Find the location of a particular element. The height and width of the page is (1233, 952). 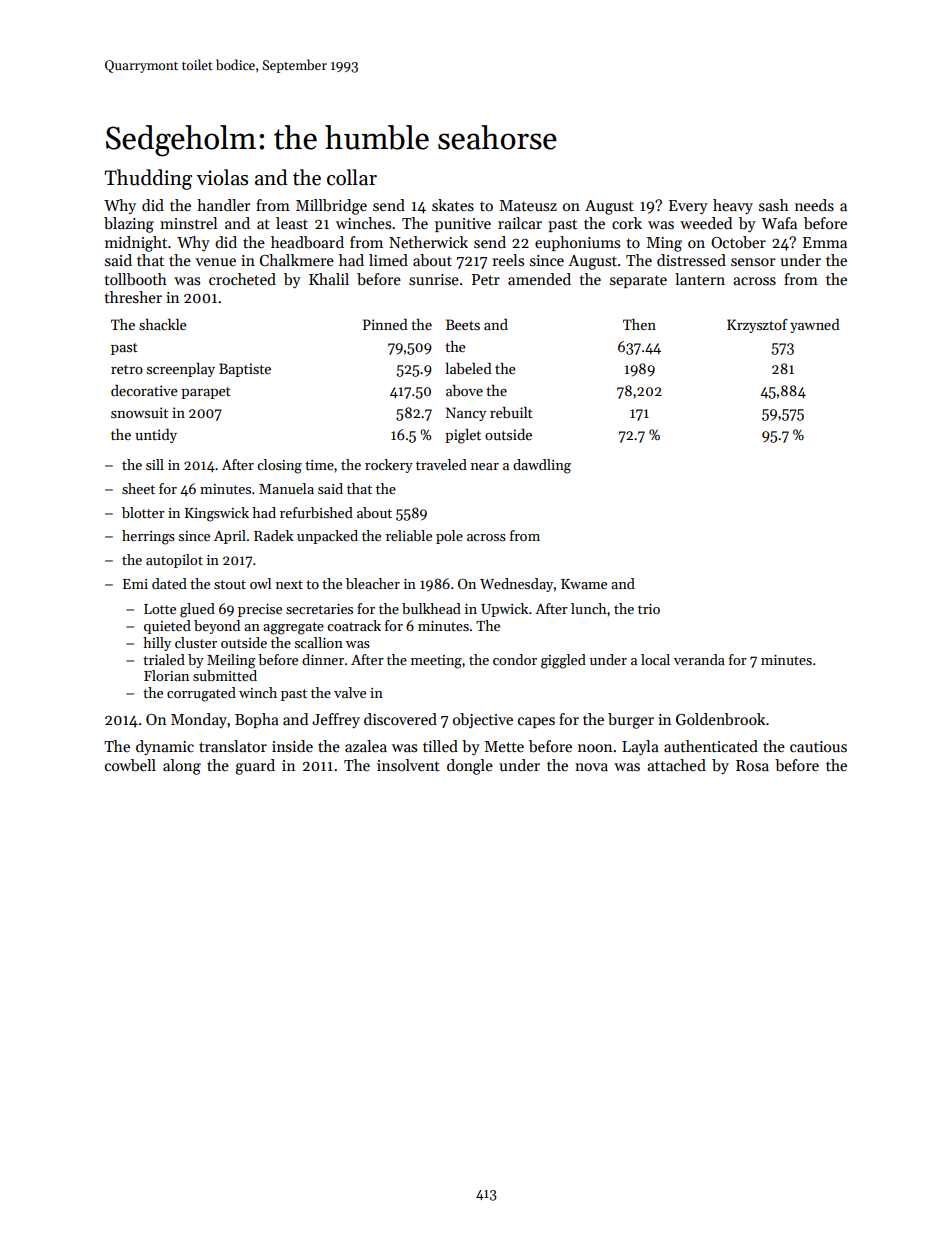

collar is located at coordinates (352, 177).
